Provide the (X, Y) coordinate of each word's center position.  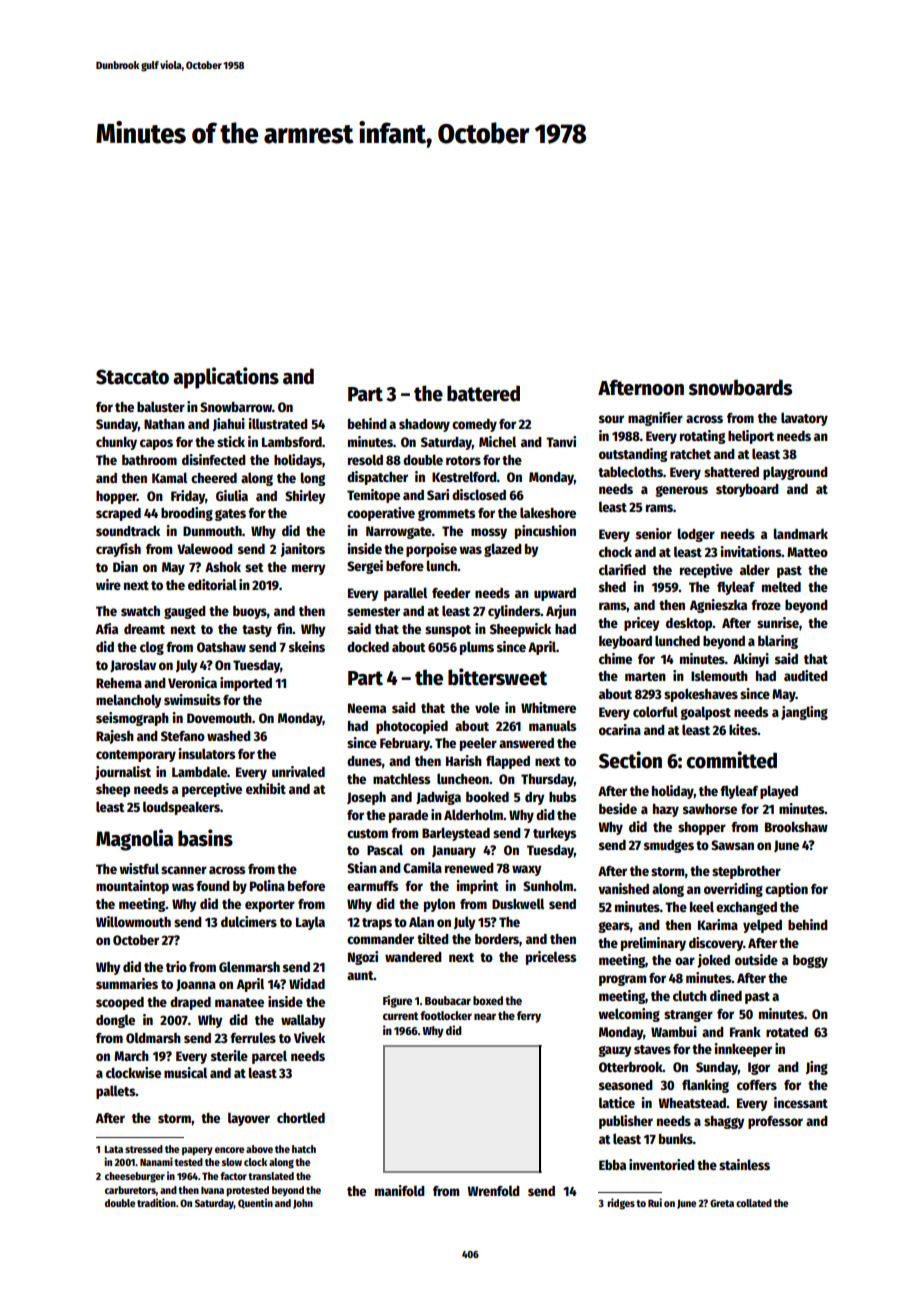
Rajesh (115, 737)
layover (249, 1119)
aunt (360, 975)
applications (226, 378)
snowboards (740, 387)
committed (731, 760)
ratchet (690, 454)
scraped (118, 514)
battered (483, 393)
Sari (438, 494)
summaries (127, 983)
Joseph (366, 798)
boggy (810, 961)
